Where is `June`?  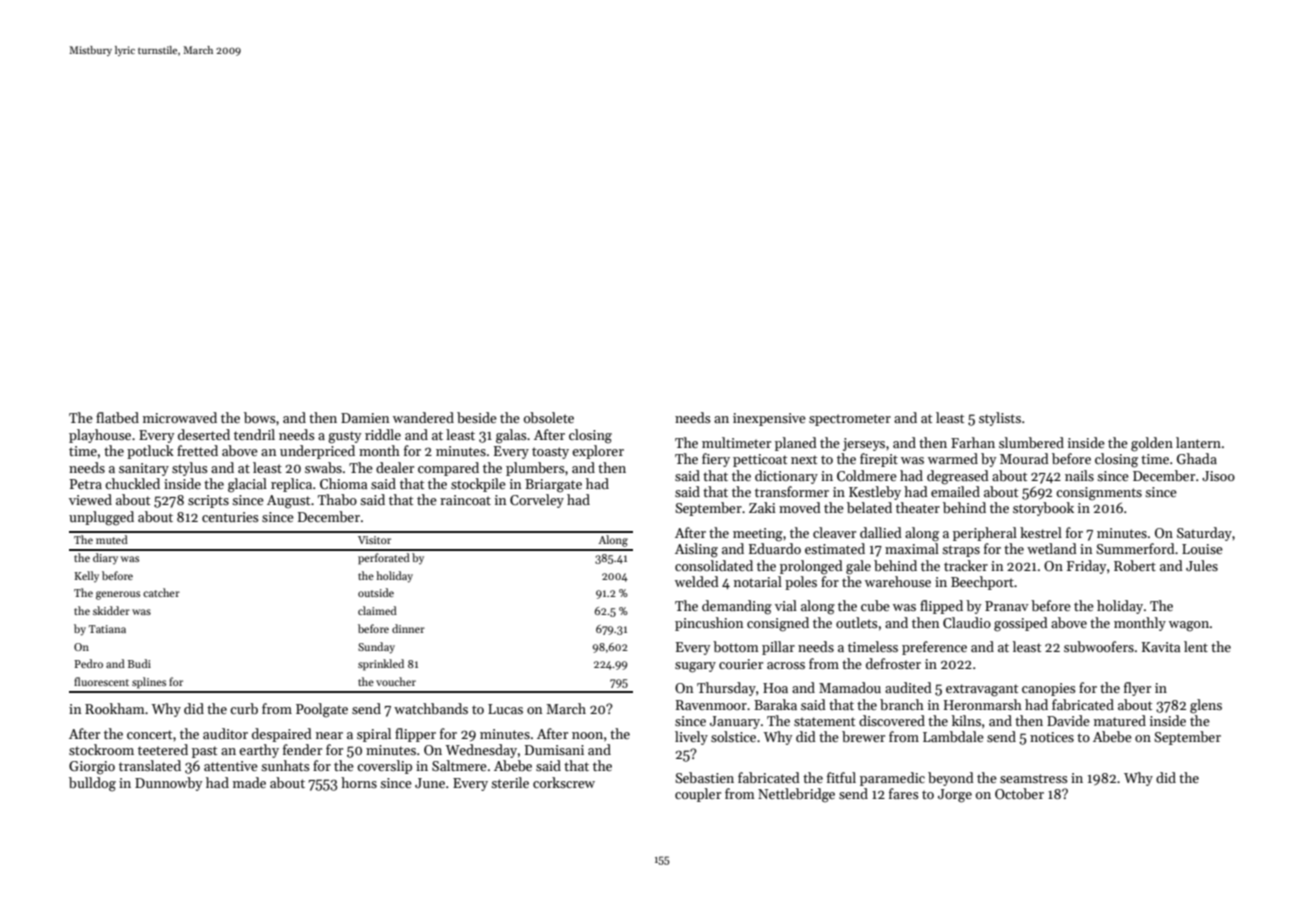
June is located at coordinates (430, 783).
